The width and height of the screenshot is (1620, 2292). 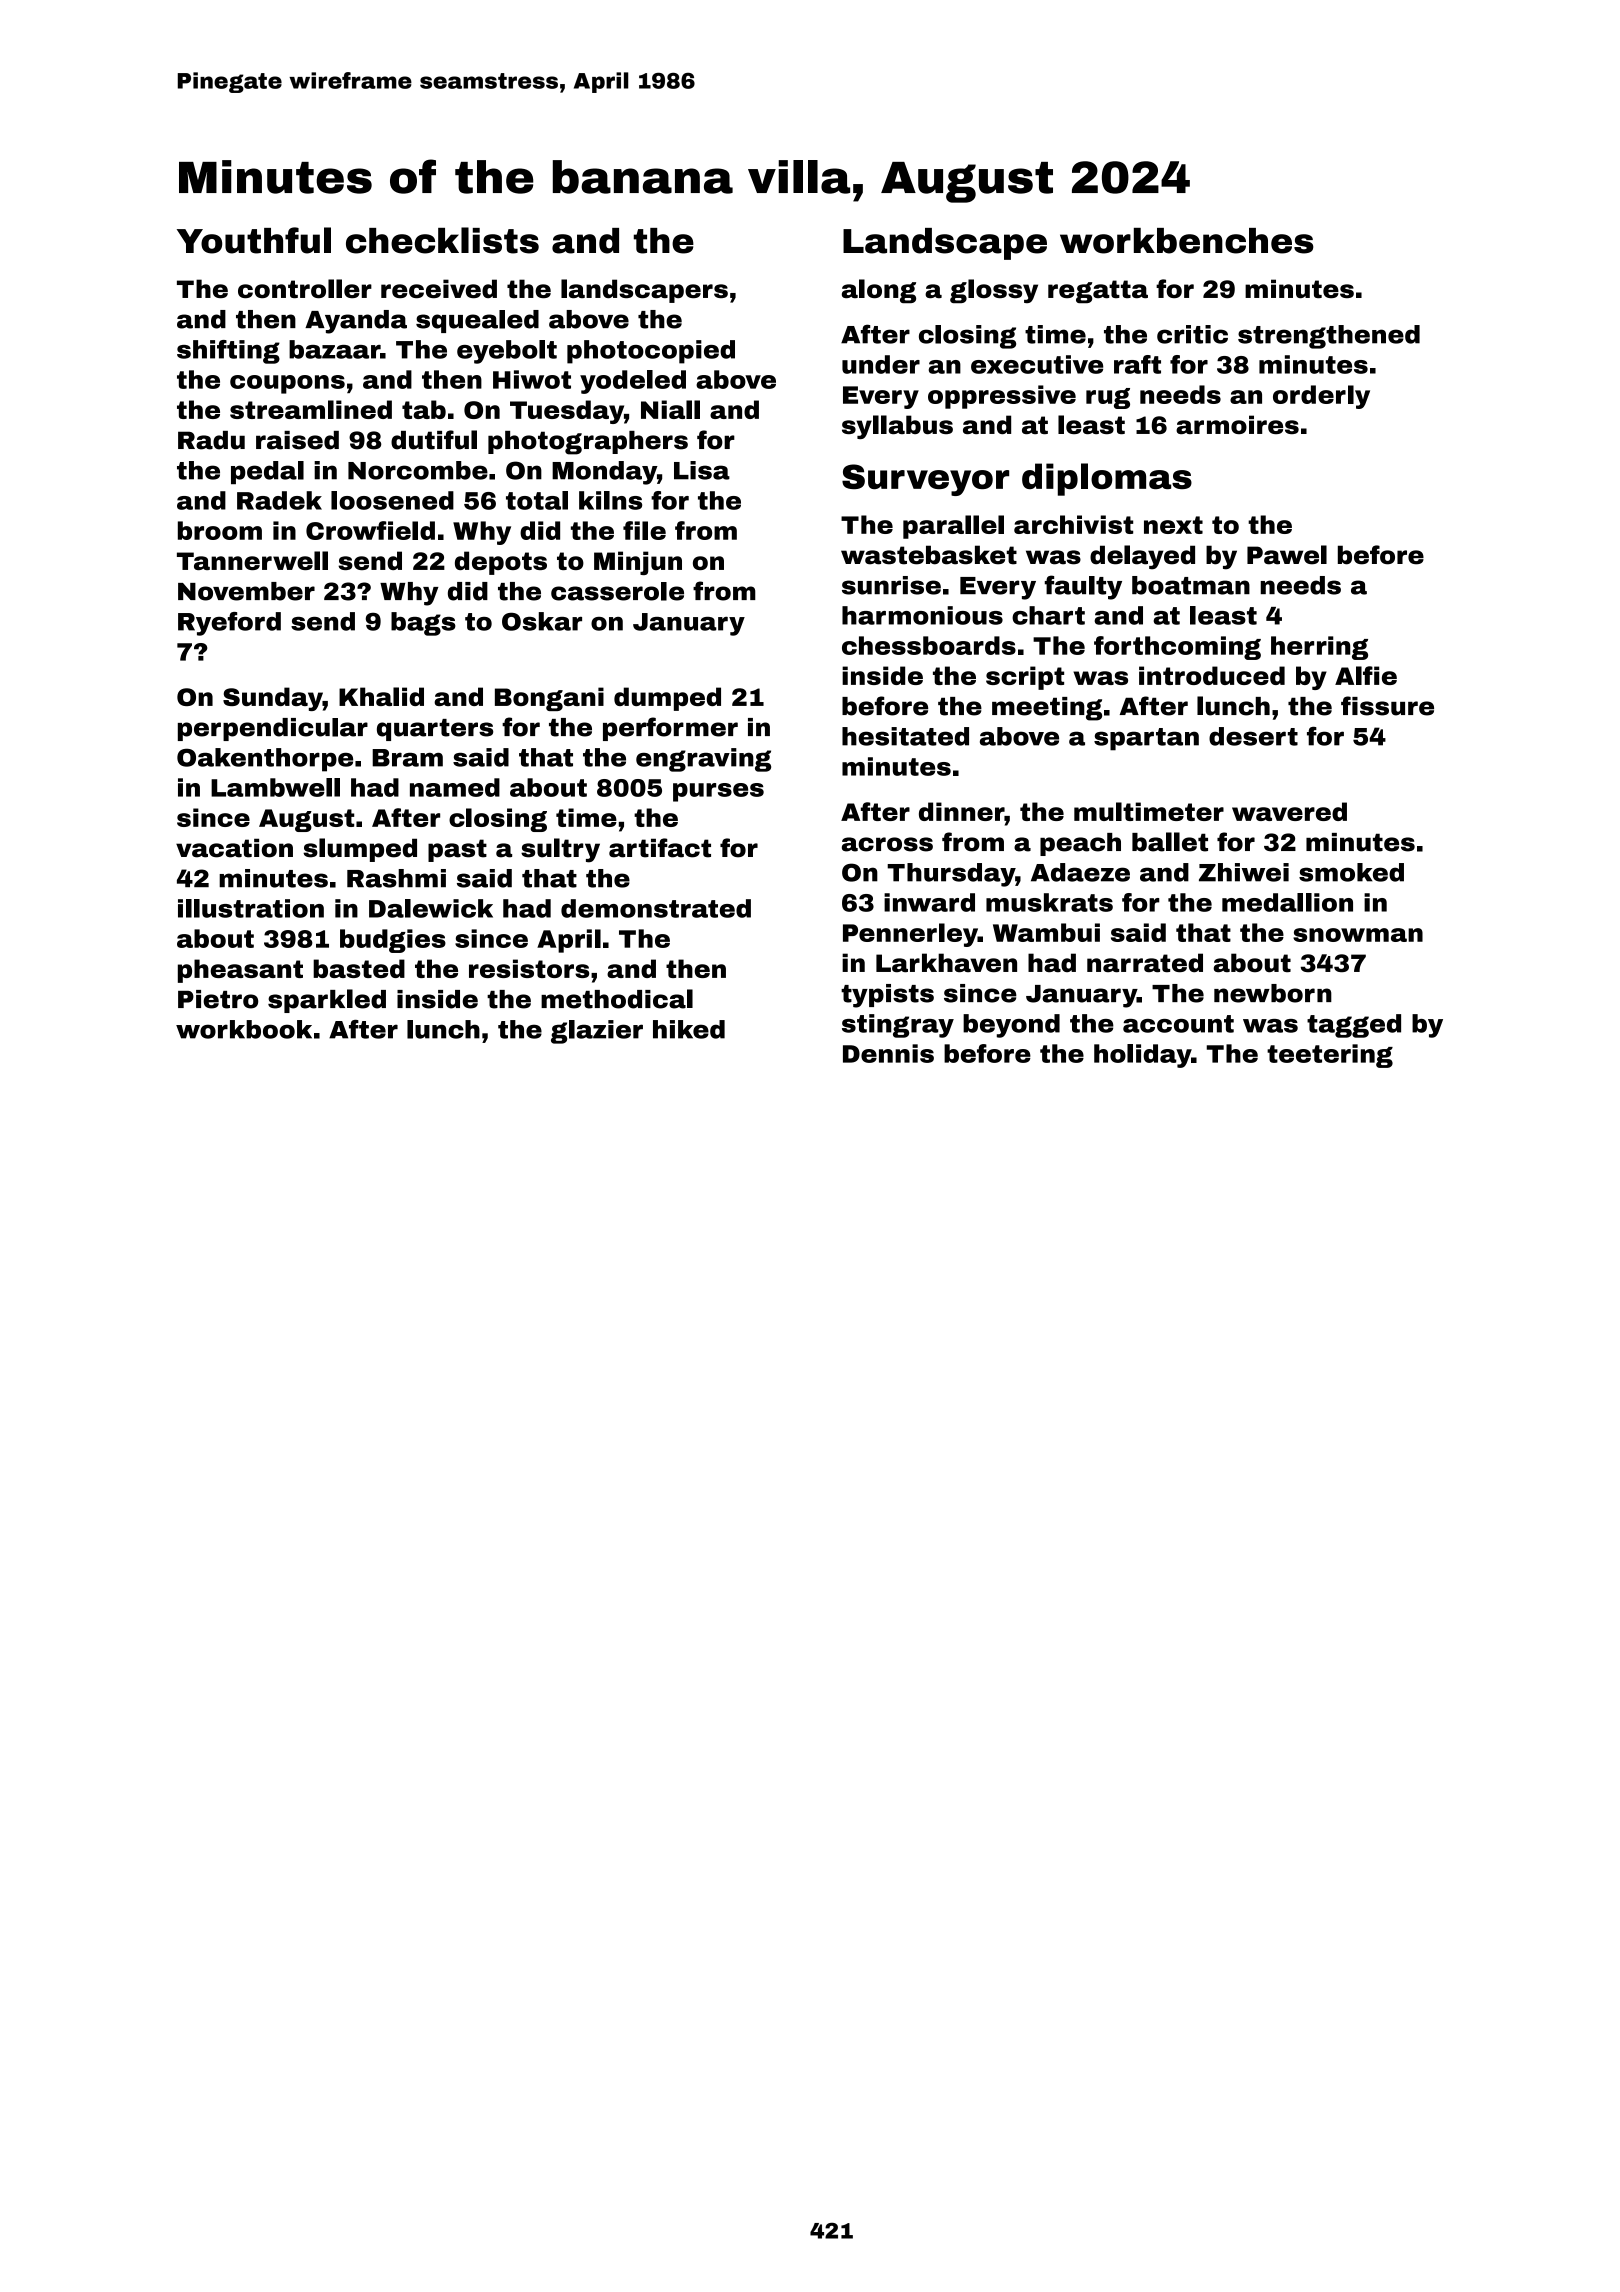 What do you see at coordinates (246, 591) in the screenshot?
I see `November` at bounding box center [246, 591].
